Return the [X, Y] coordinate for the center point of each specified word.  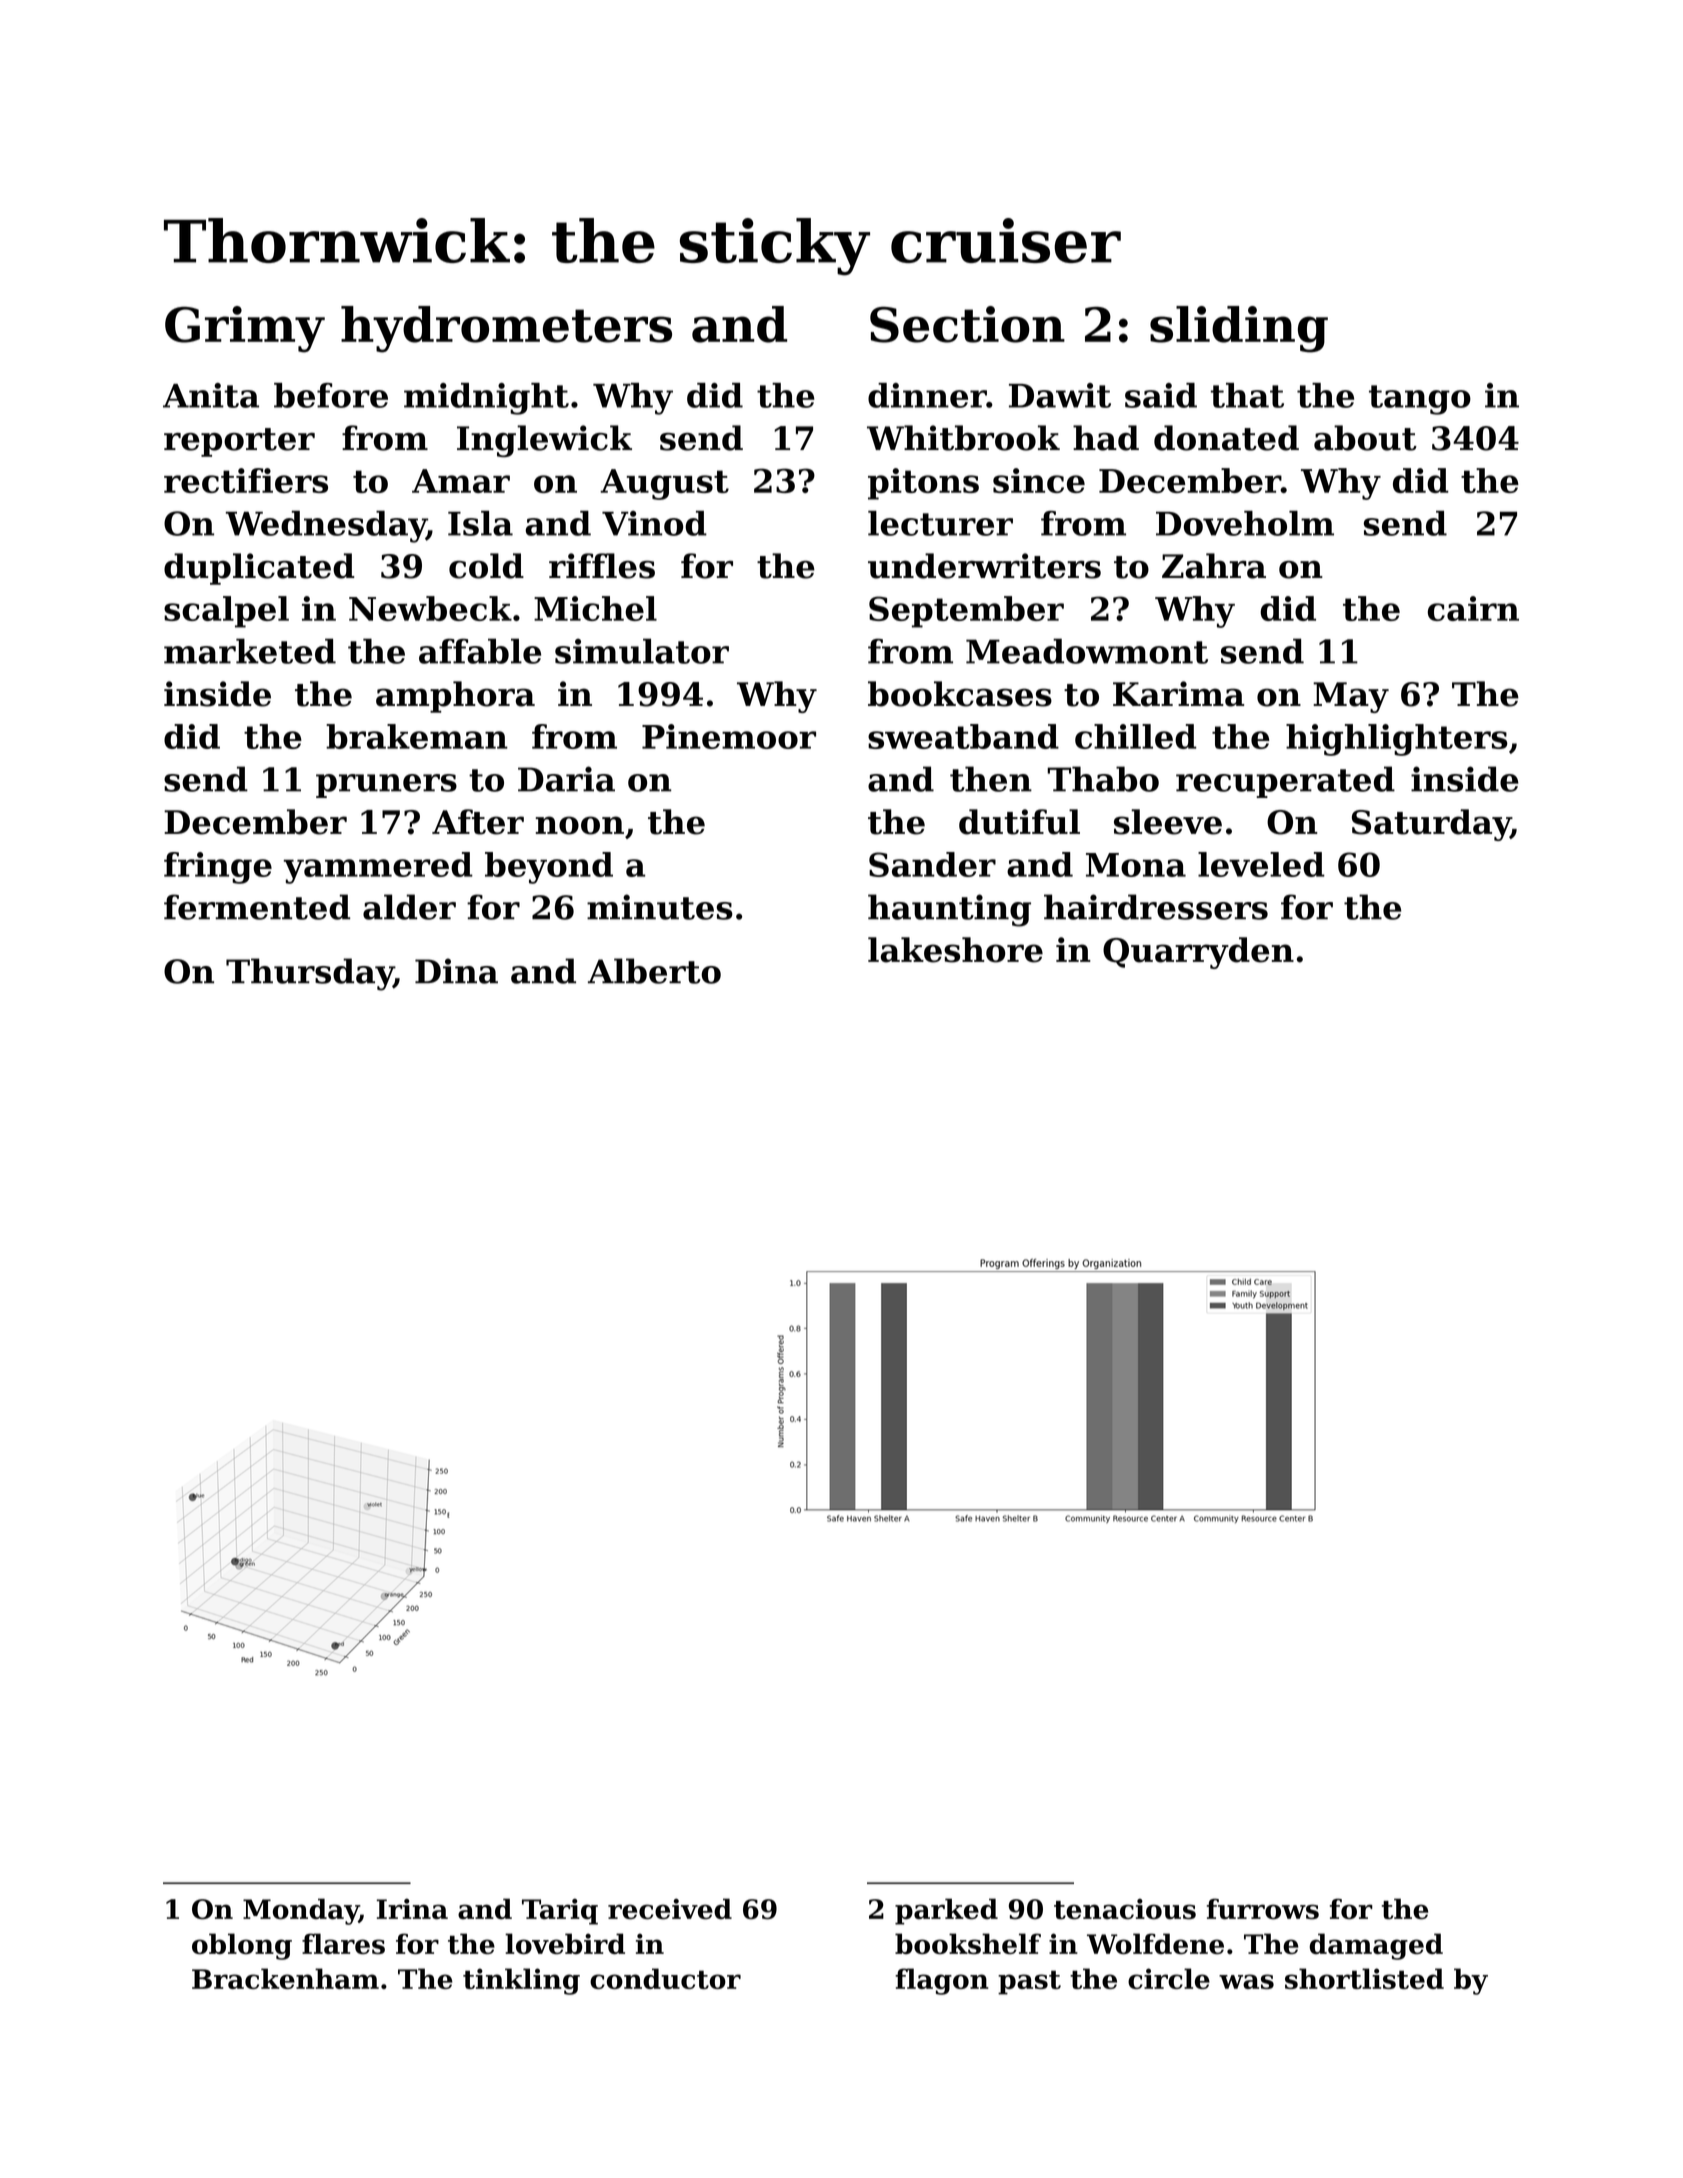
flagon [941, 1981]
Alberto [654, 971]
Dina [456, 971]
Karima [1178, 694]
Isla [480, 523]
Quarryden [1198, 953]
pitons [923, 484]
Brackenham [285, 1978]
